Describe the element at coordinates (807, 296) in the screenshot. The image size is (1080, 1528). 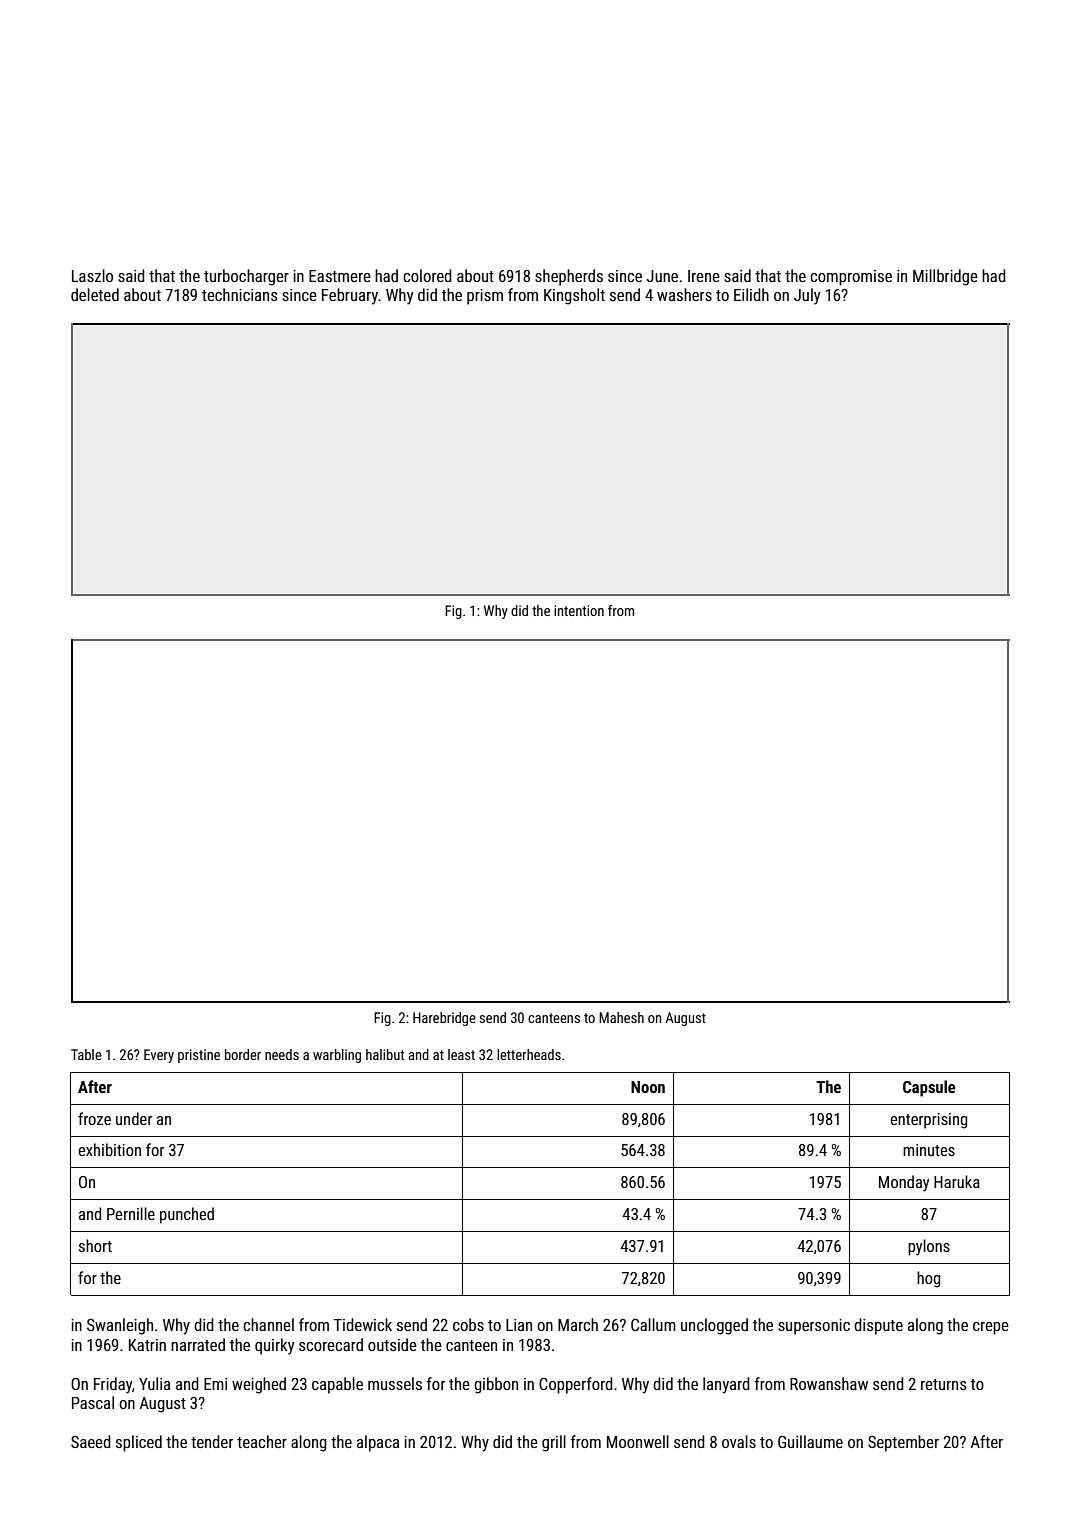
I see `July` at that location.
